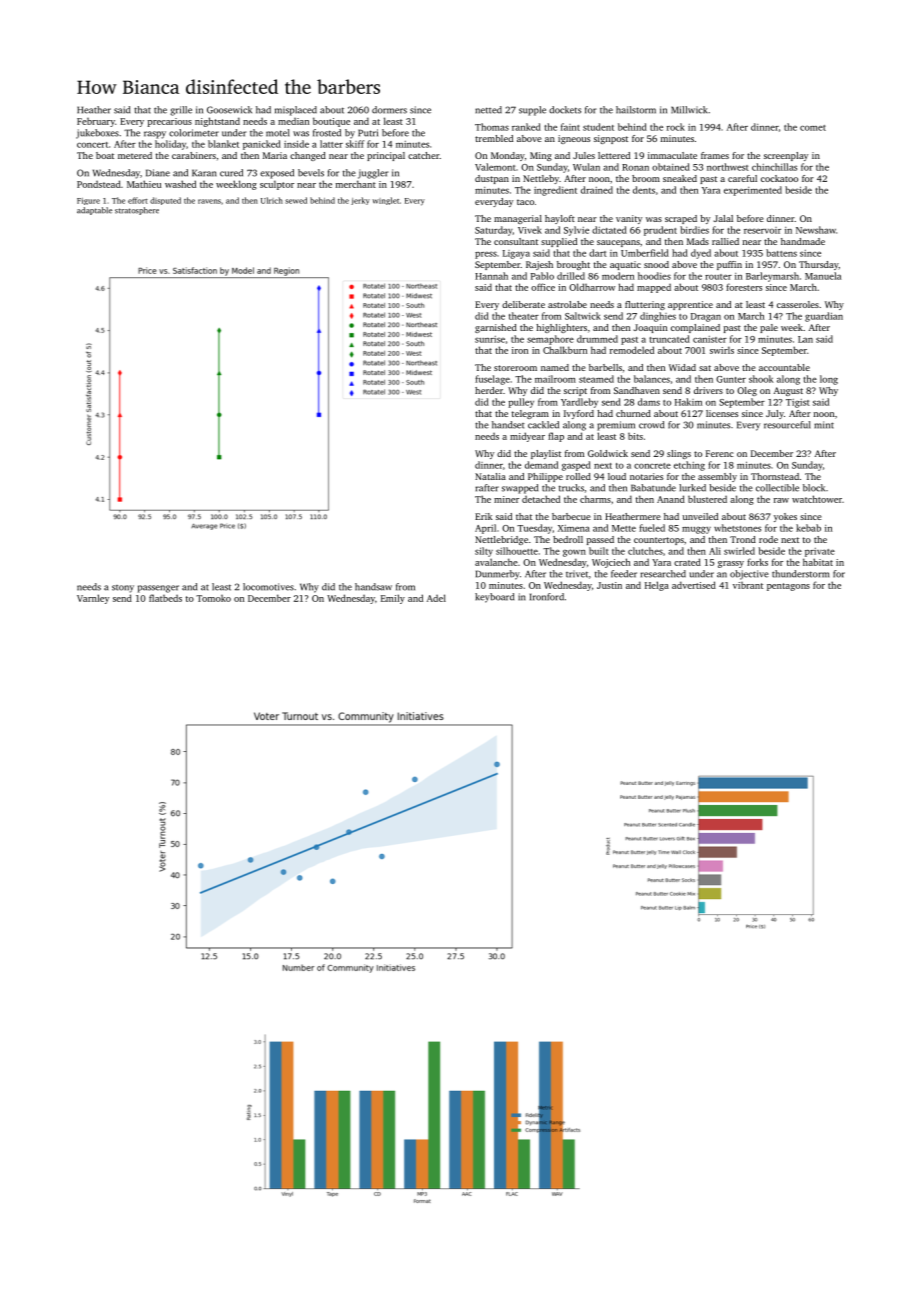 The height and width of the document is (1308, 924). I want to click on Ferenc, so click(719, 453).
